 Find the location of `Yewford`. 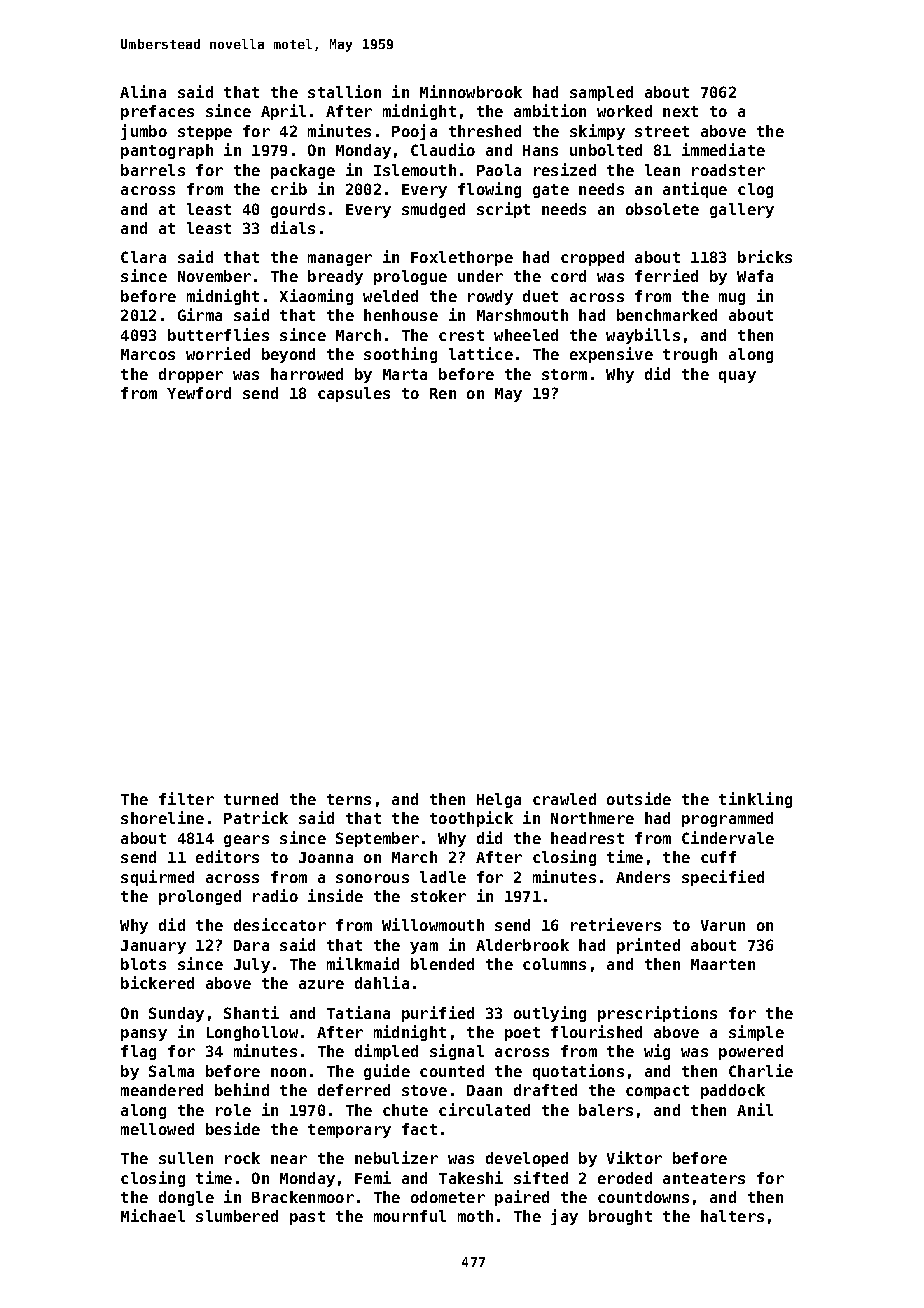

Yewford is located at coordinates (199, 393).
